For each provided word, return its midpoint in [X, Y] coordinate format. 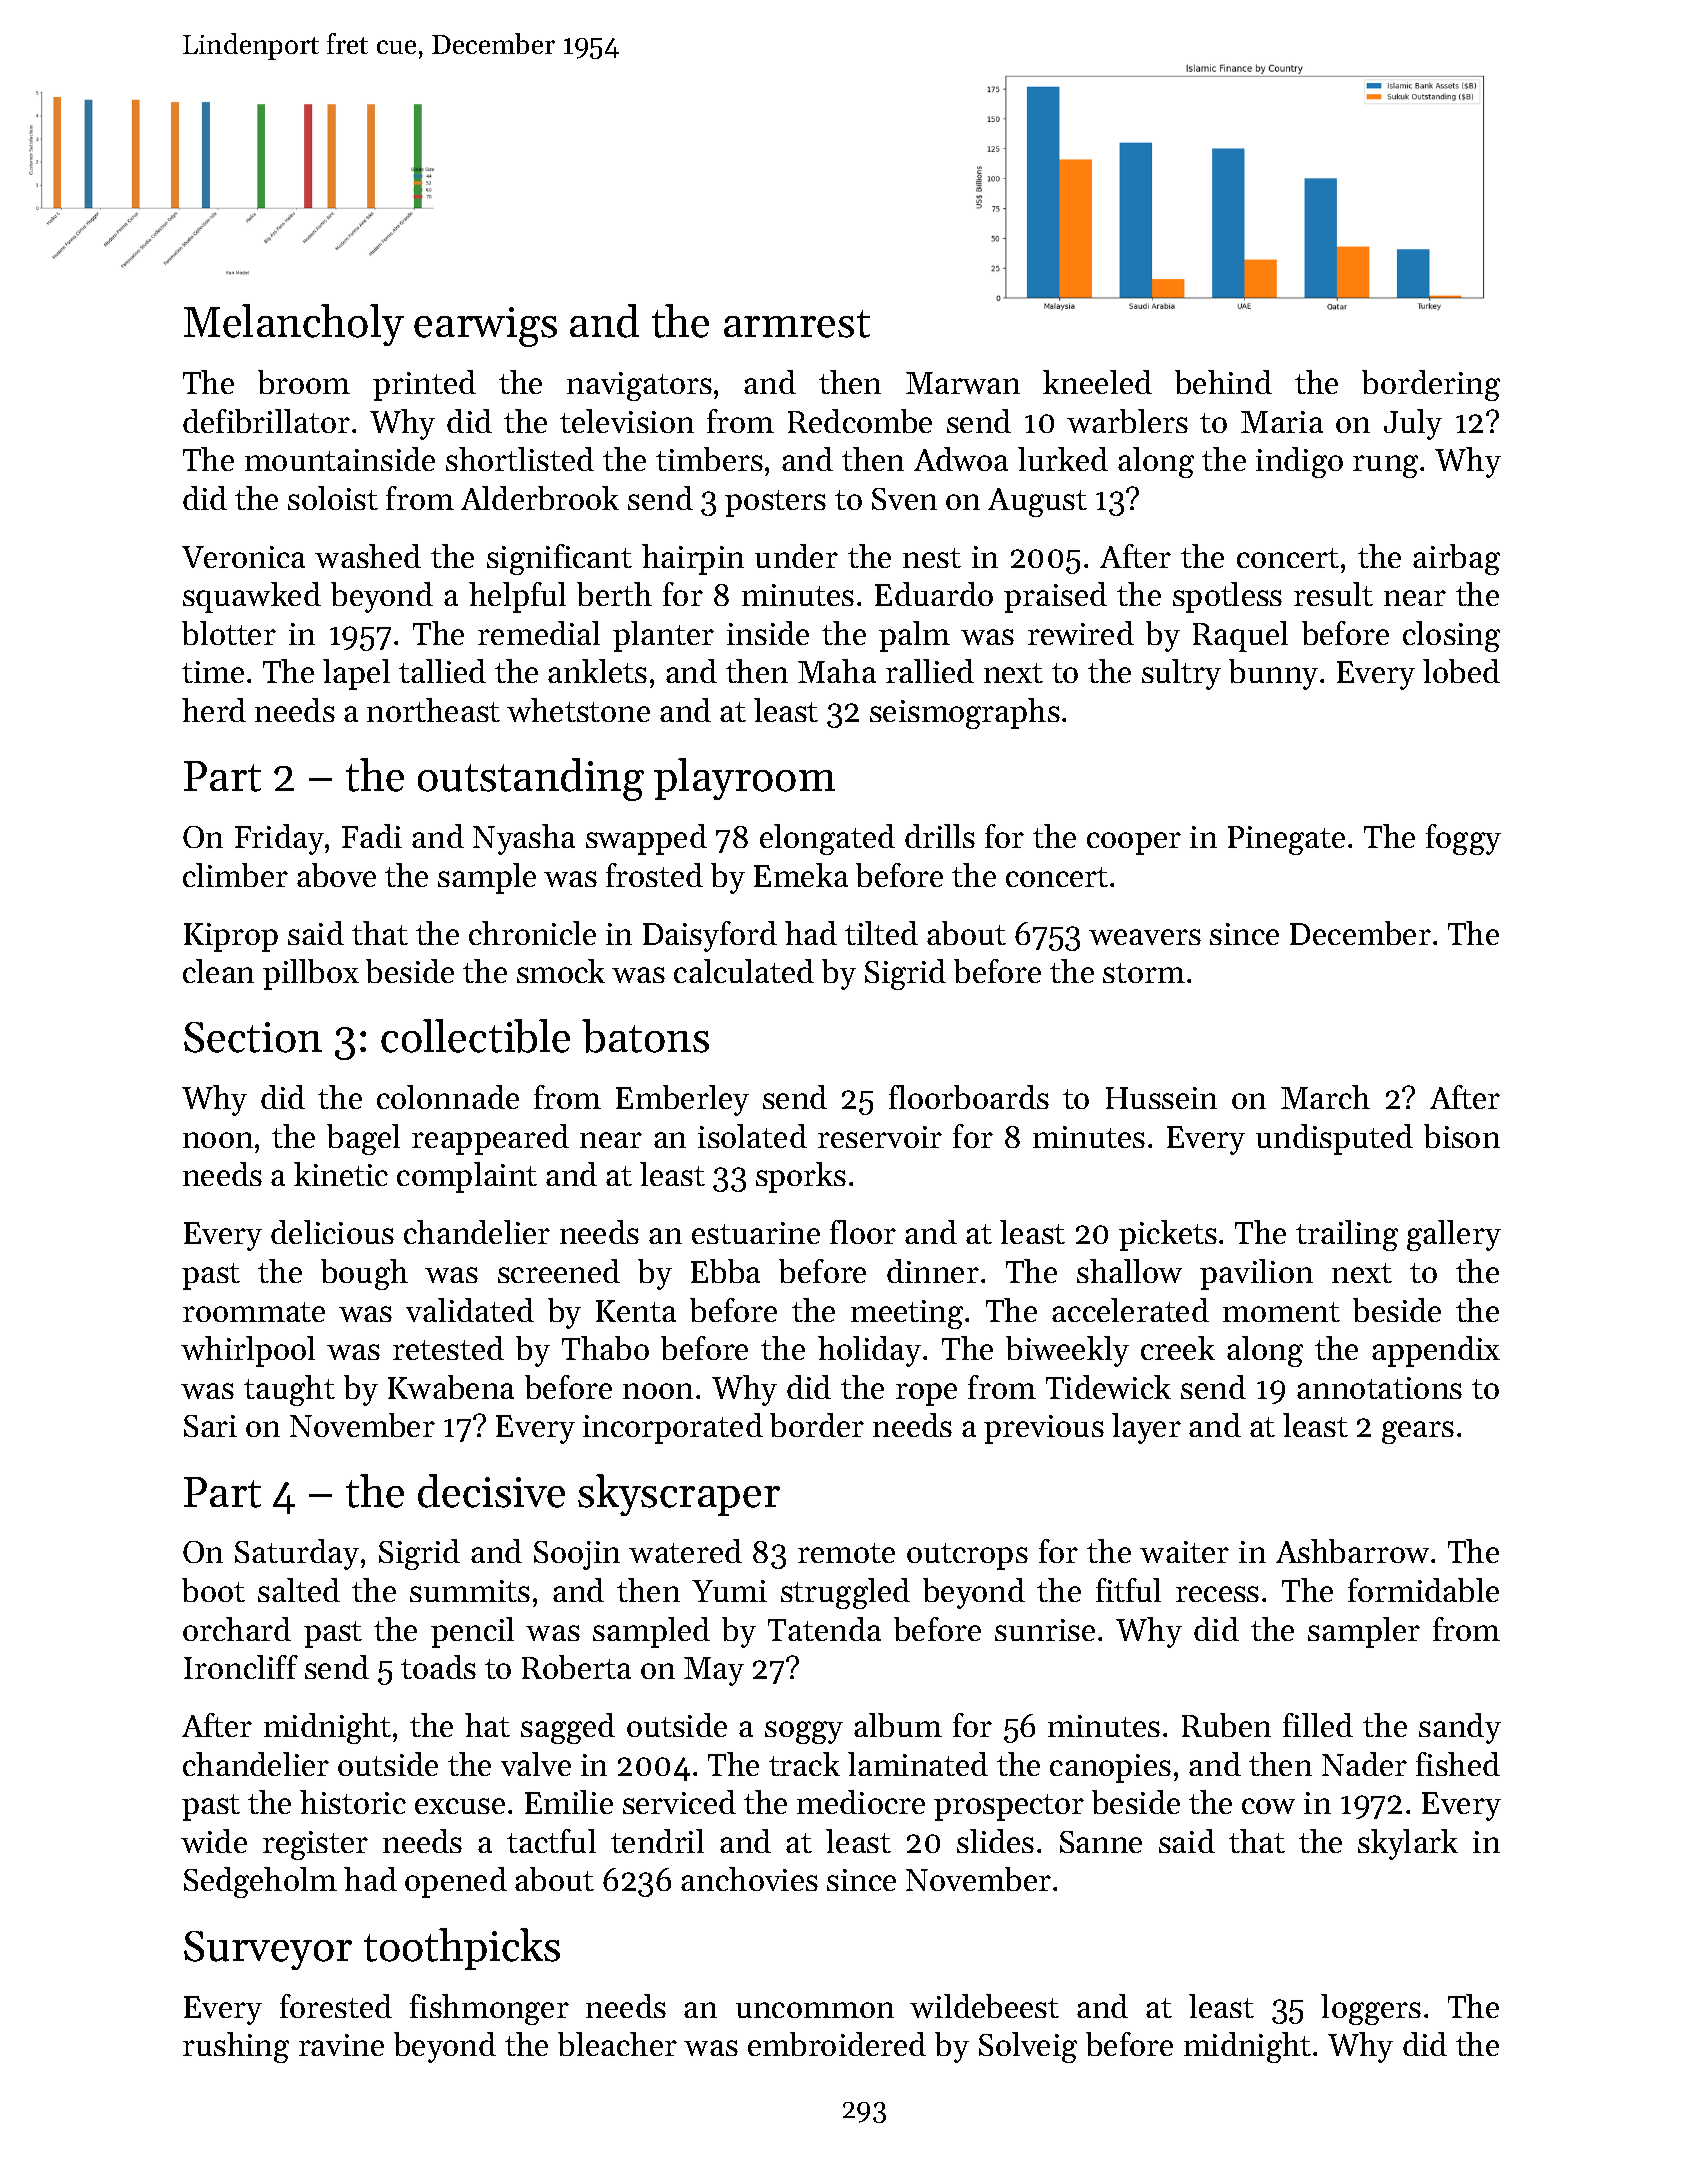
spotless [1227, 597]
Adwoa [961, 459]
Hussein [1161, 1098]
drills [940, 836]
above [336, 875]
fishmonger [489, 2009]
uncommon [815, 2010]
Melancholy [294, 325]
